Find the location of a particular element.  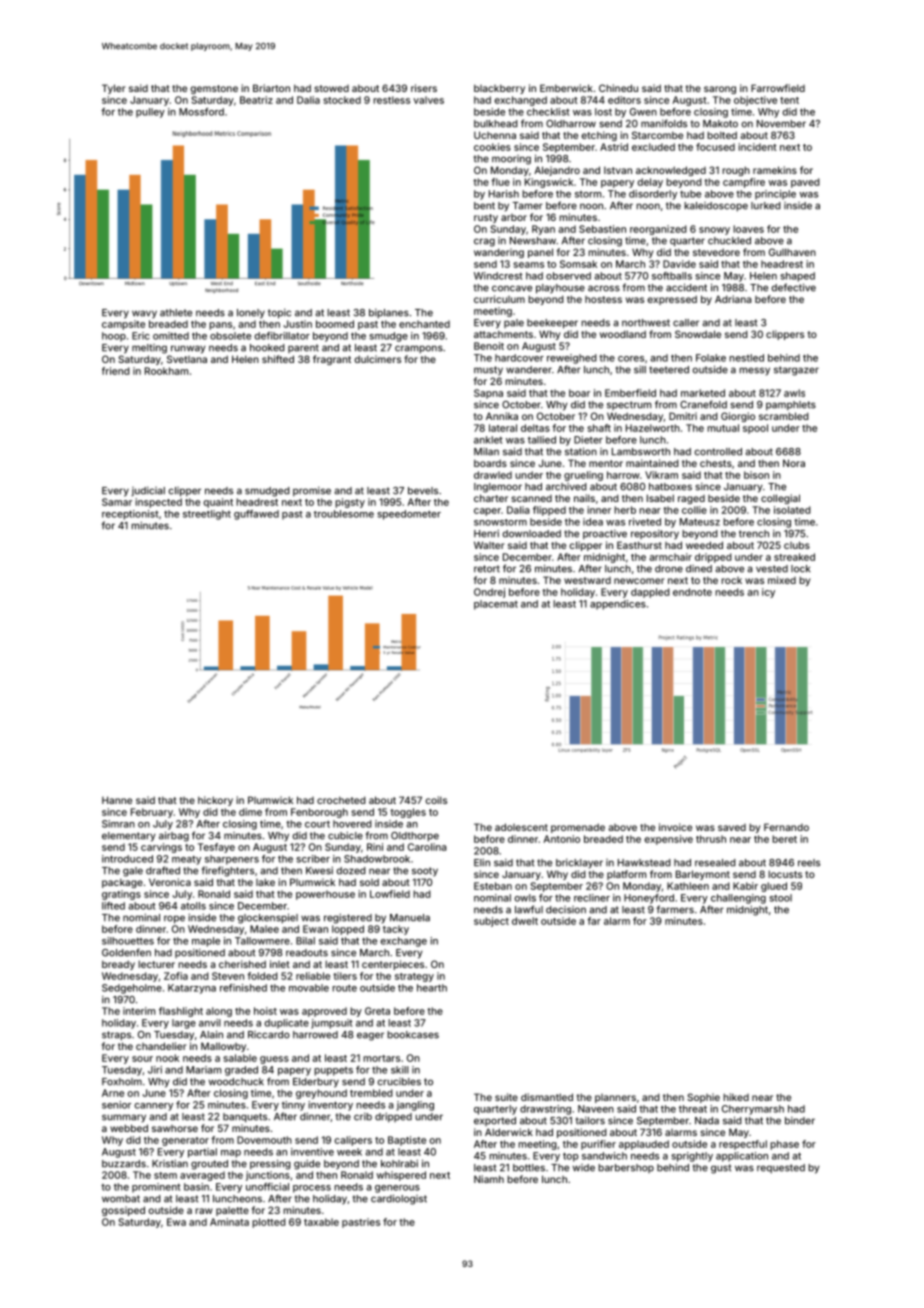

farmers is located at coordinates (675, 909).
